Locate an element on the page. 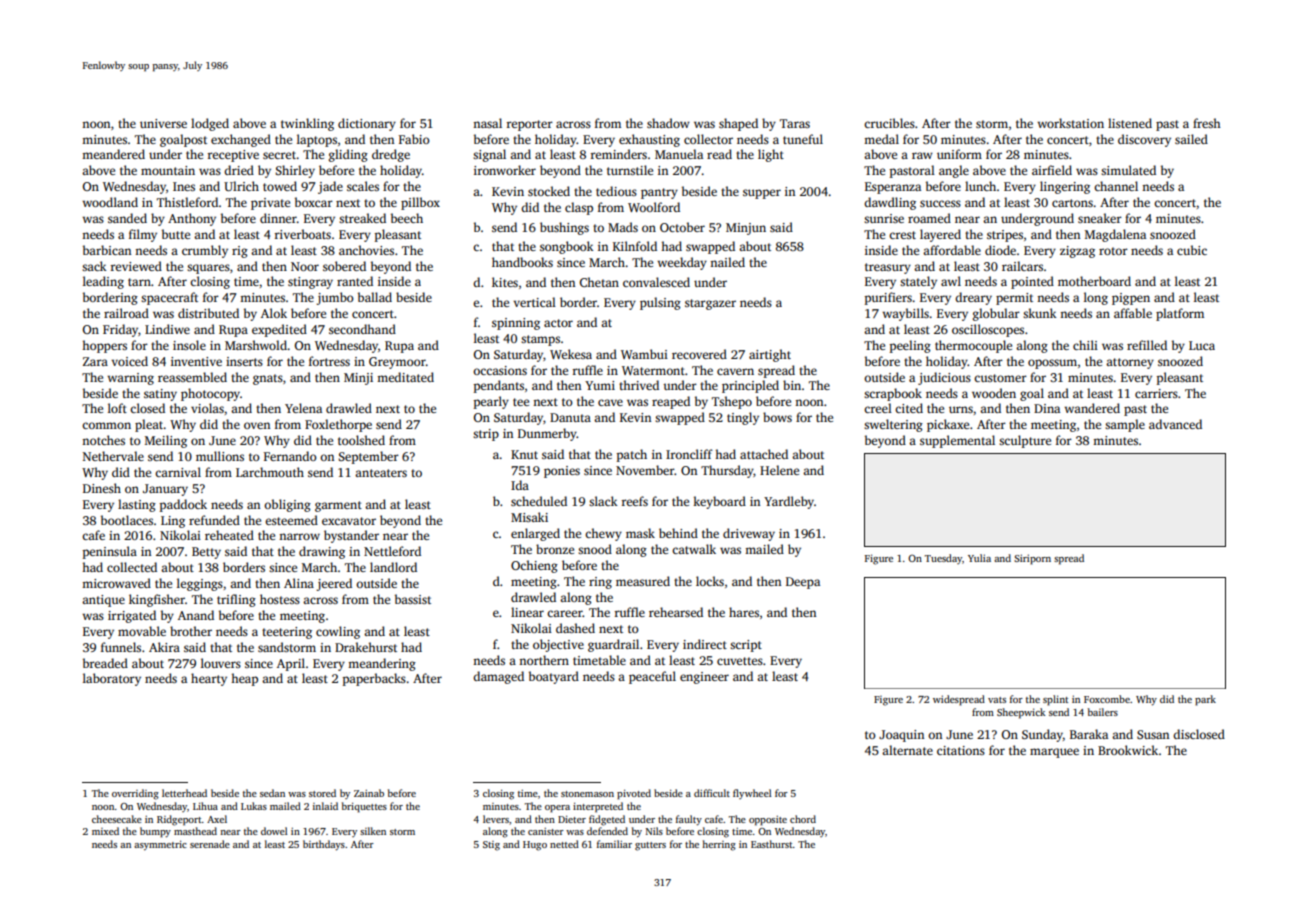  fresh is located at coordinates (1207, 123).
